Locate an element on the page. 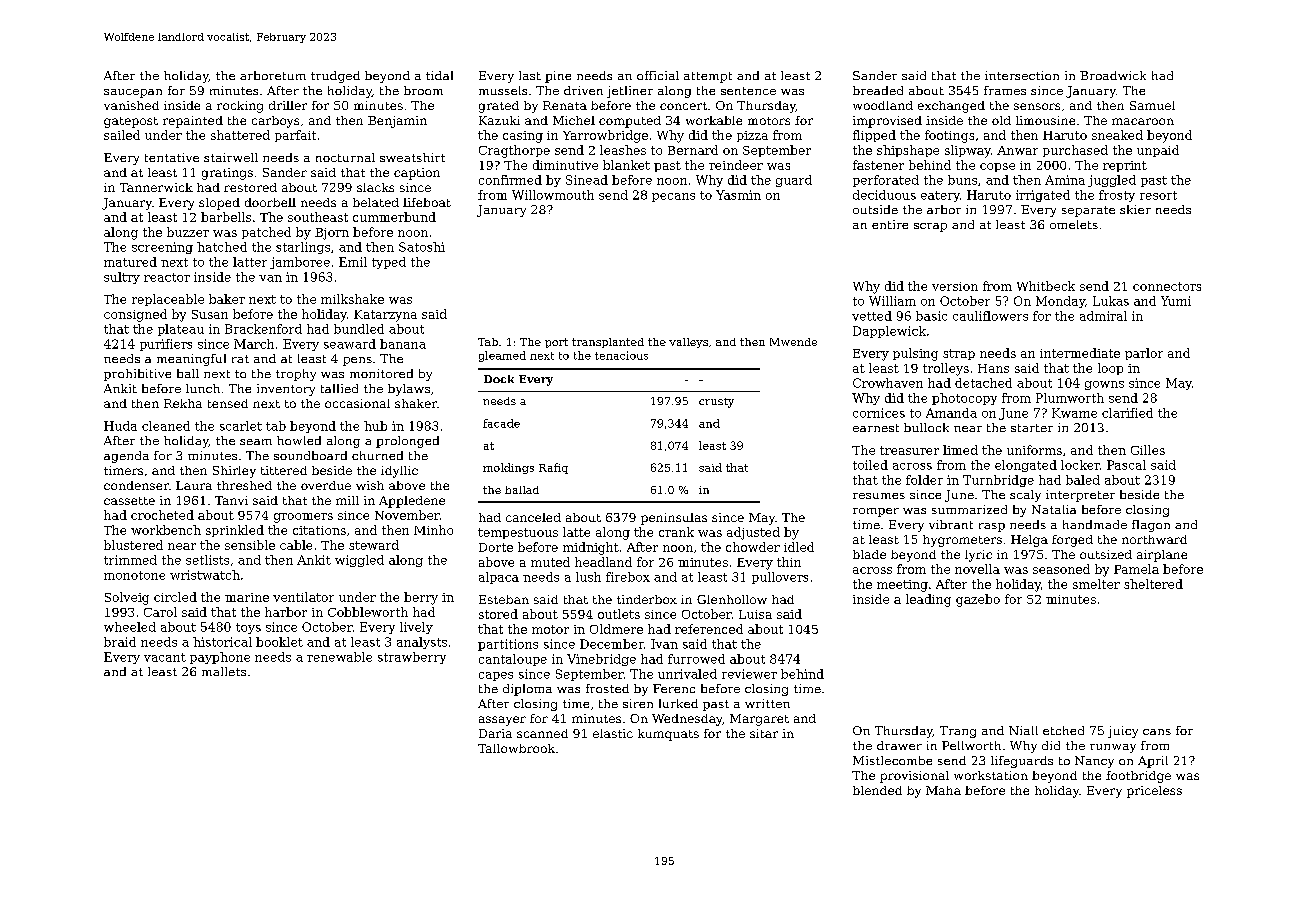  canceled is located at coordinates (533, 517).
